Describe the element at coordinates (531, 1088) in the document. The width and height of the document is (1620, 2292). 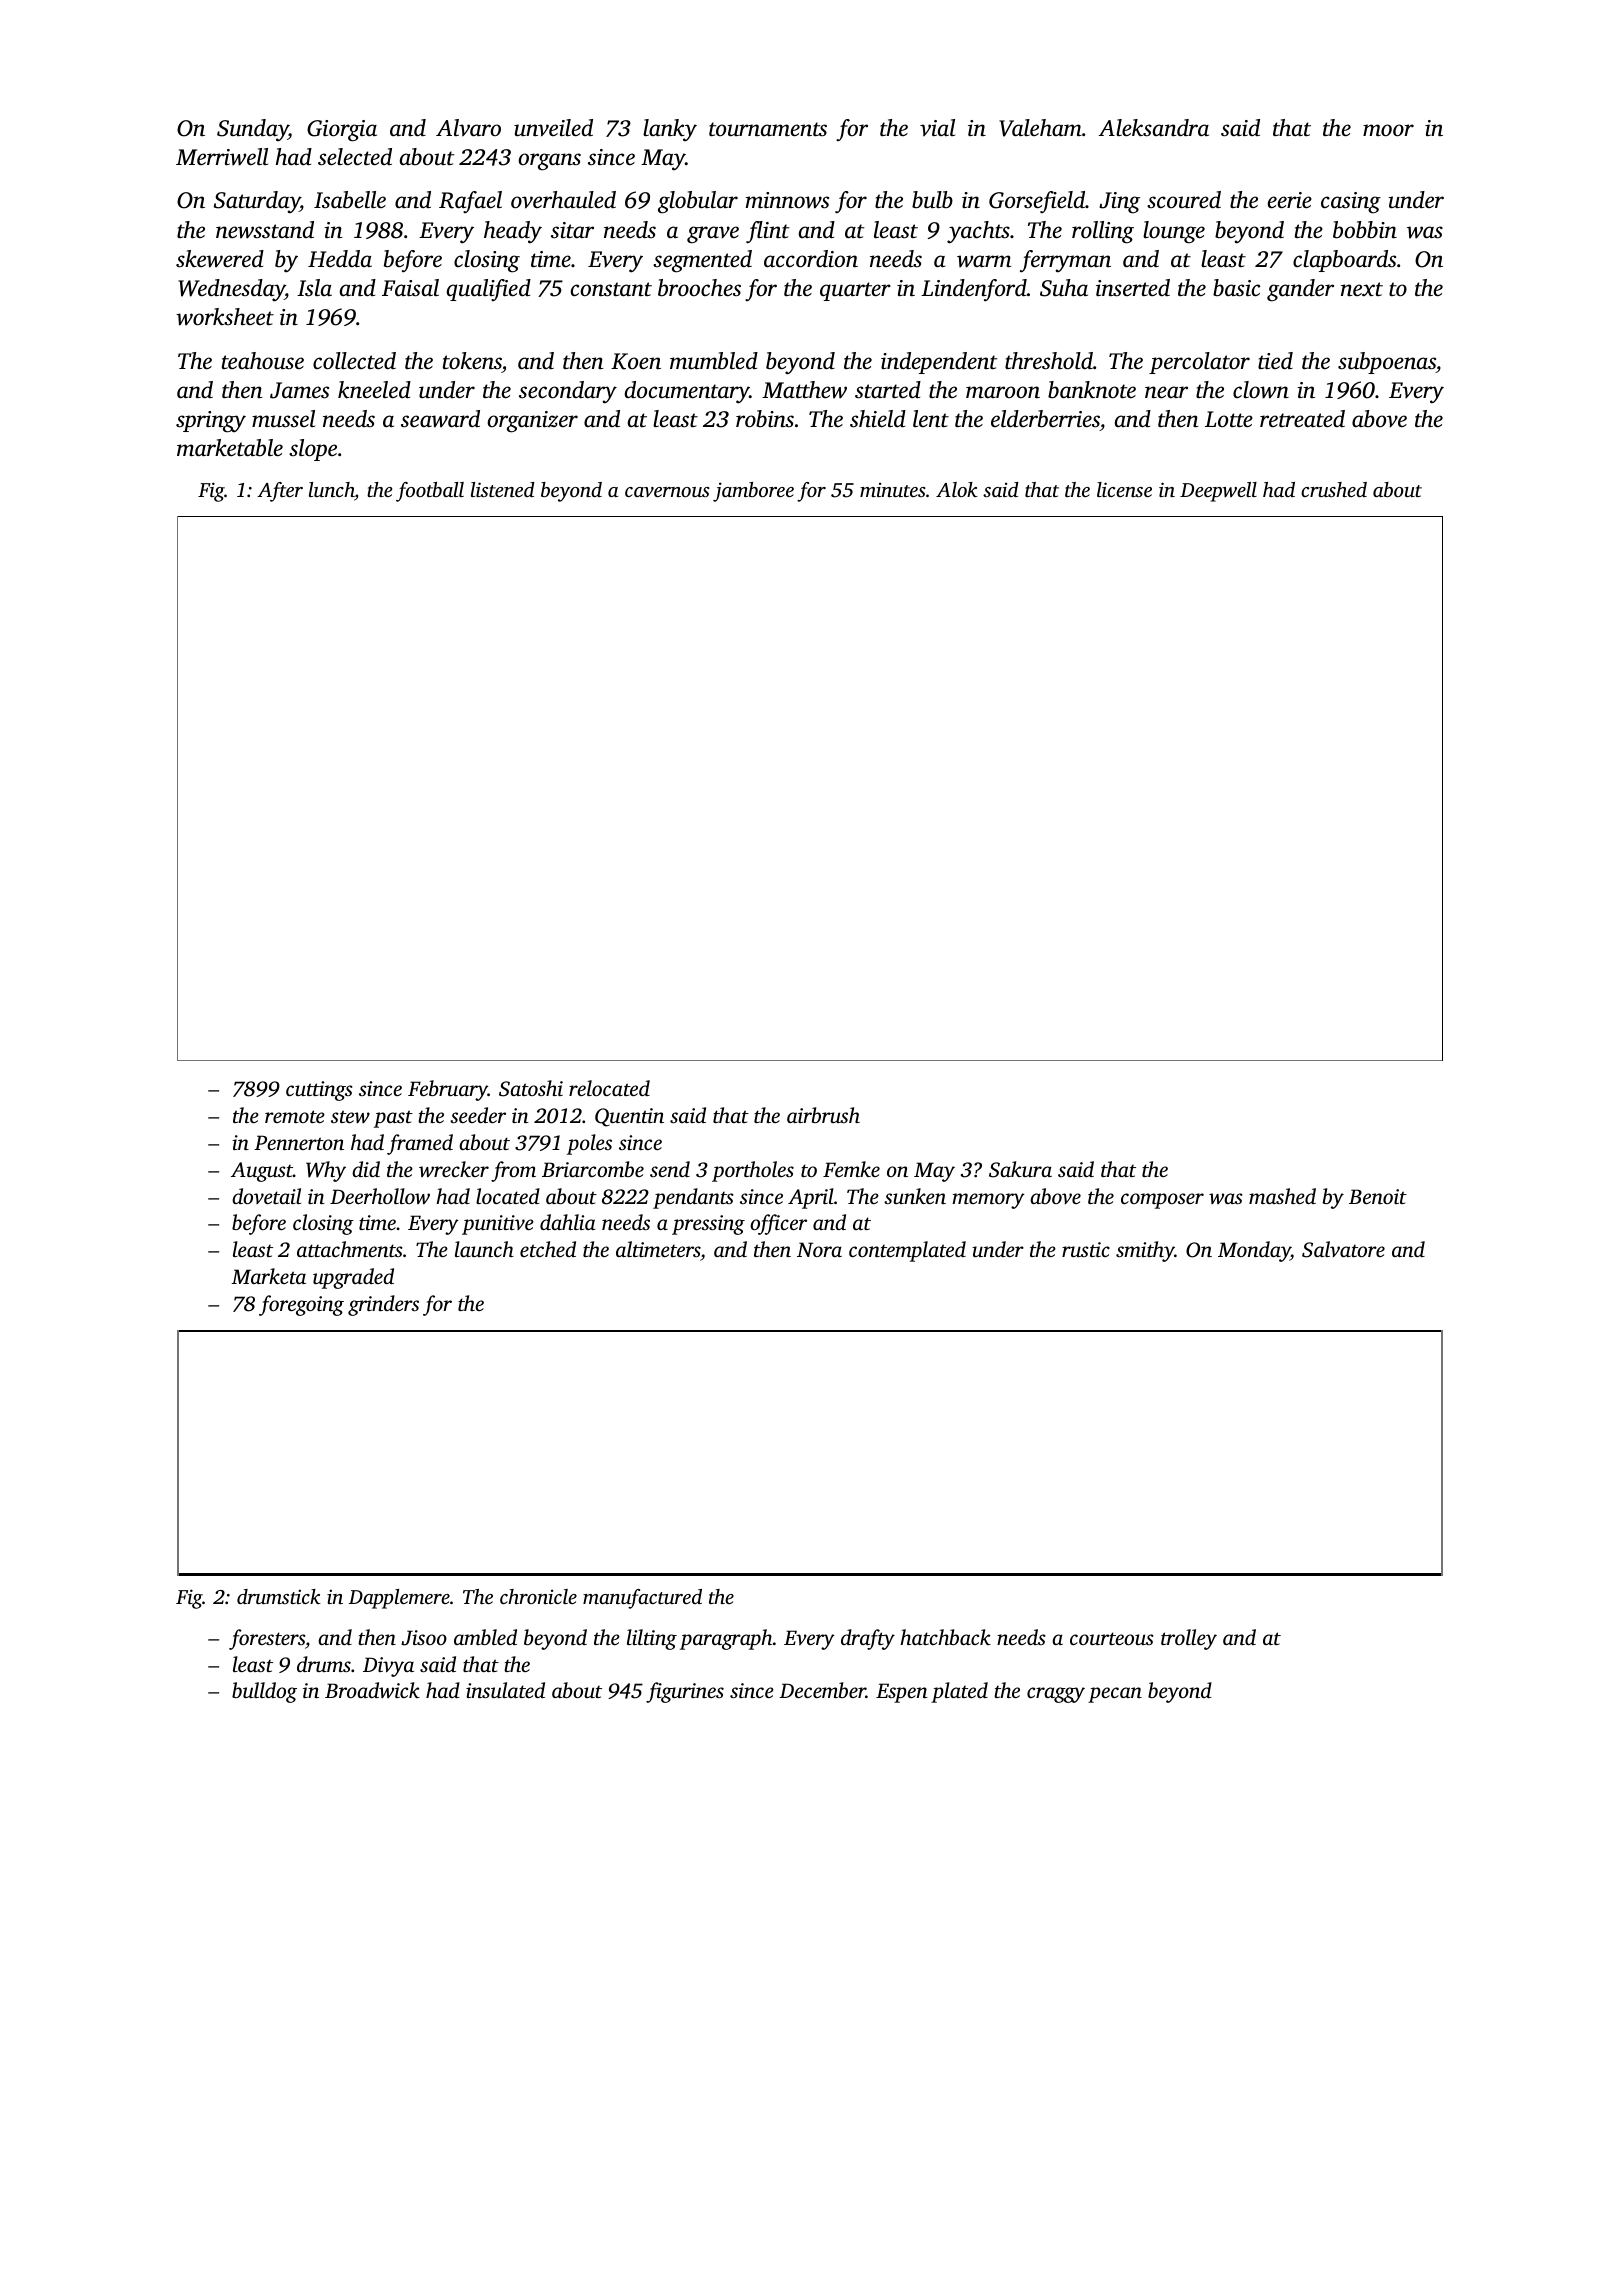
I see `Satoshi` at that location.
